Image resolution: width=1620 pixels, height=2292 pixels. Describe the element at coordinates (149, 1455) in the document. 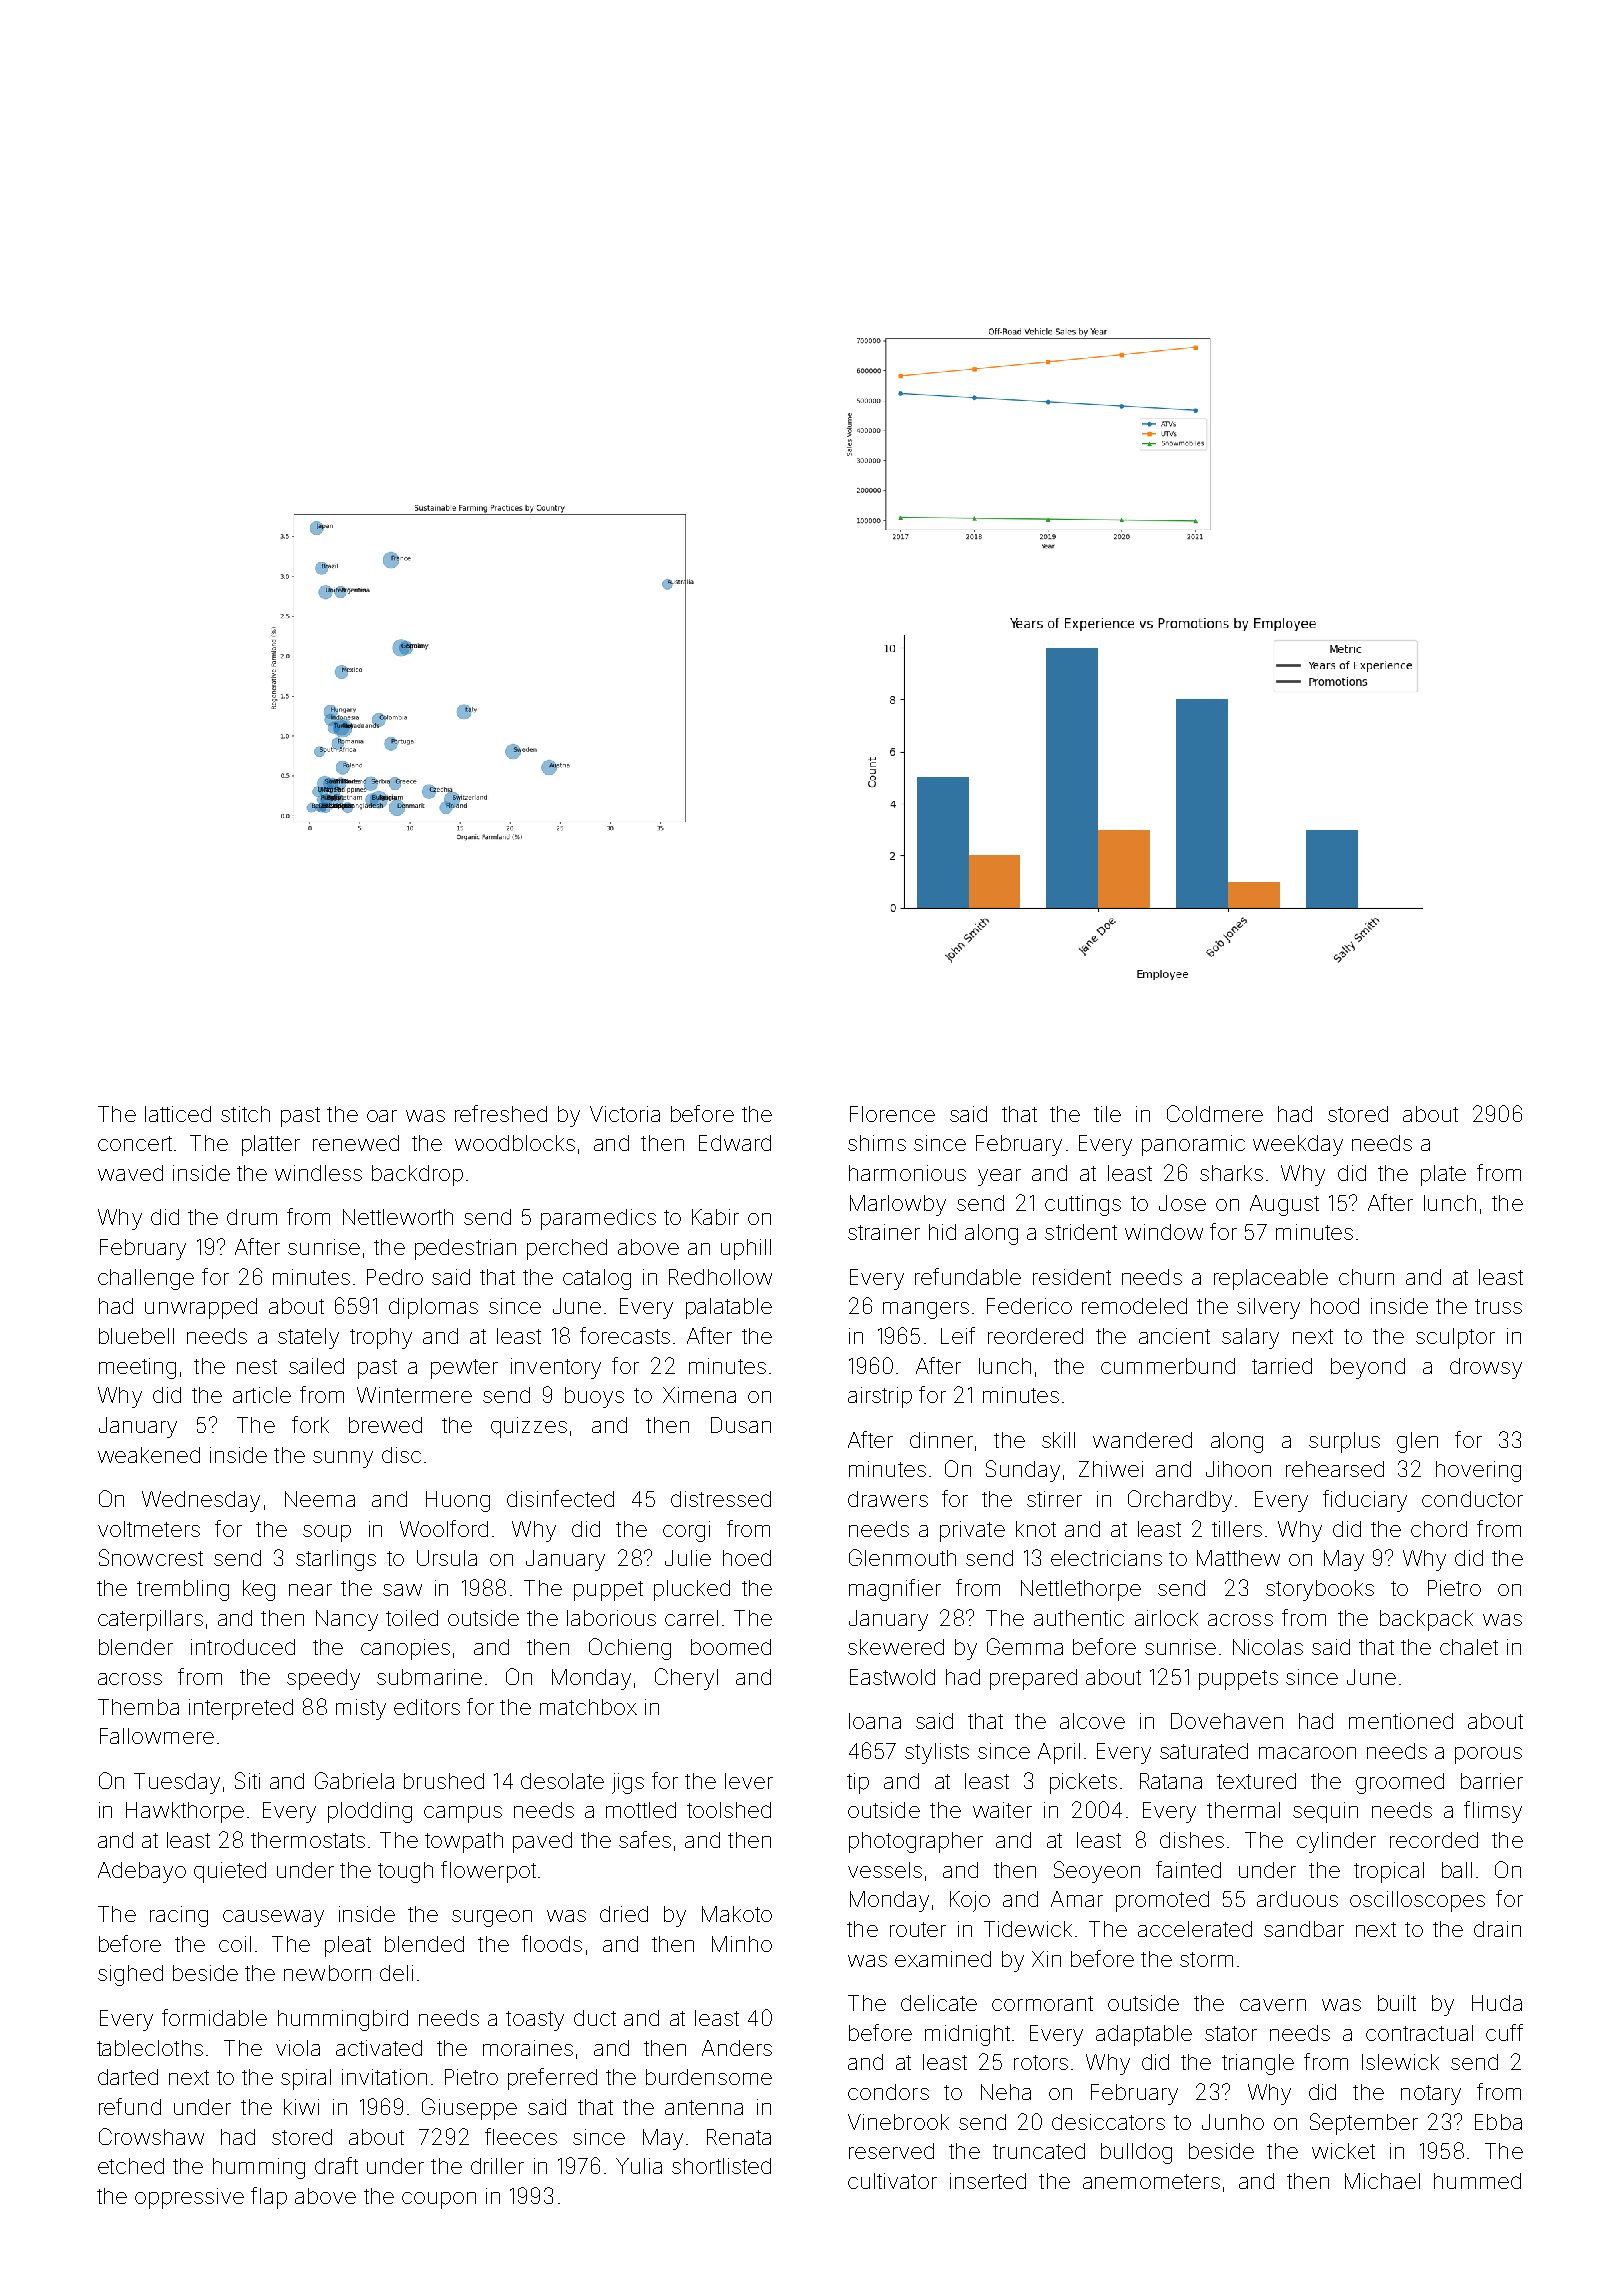

I see `weakened` at that location.
